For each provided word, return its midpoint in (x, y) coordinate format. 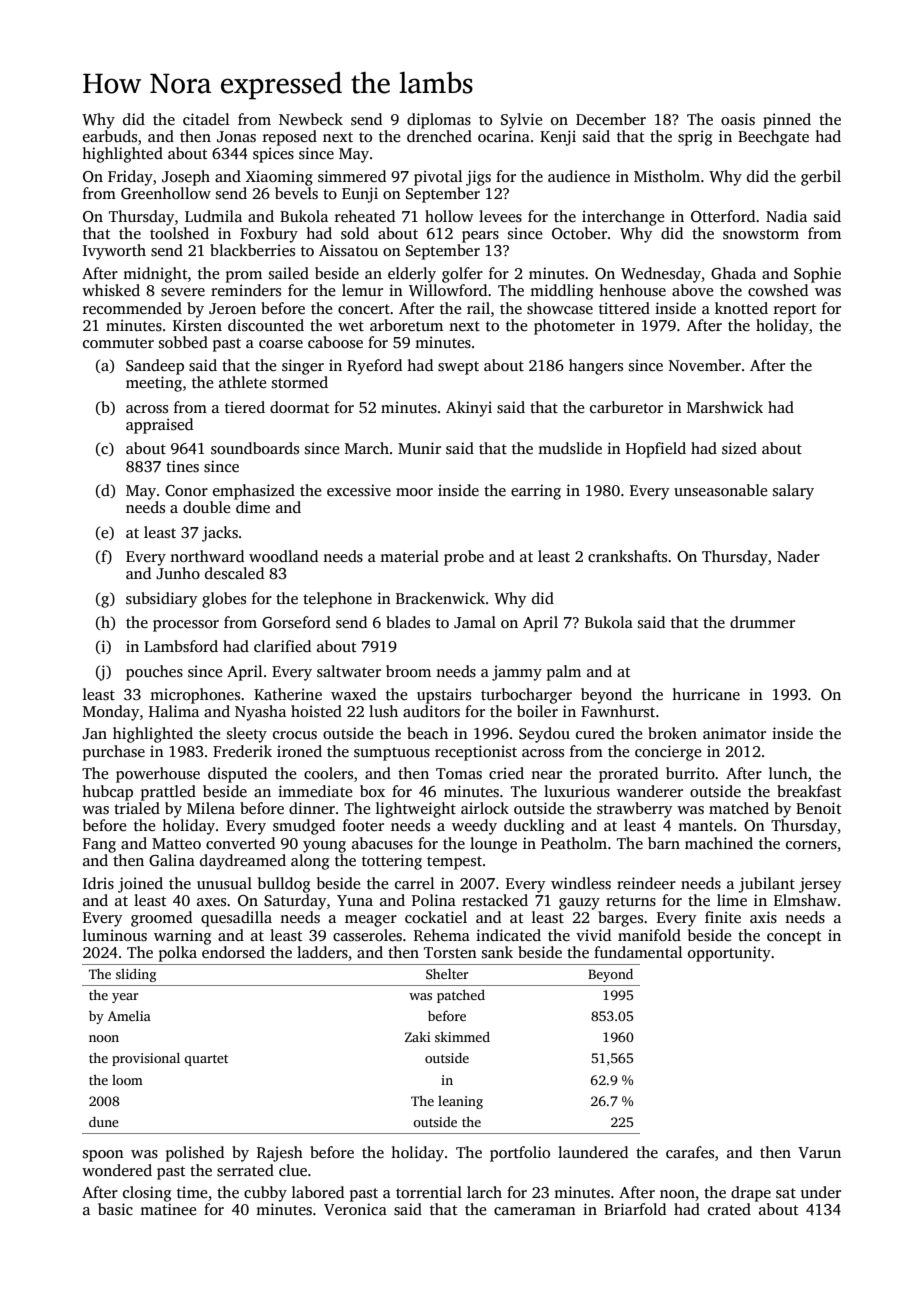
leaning (460, 1102)
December (611, 119)
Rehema (442, 935)
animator (734, 733)
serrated (245, 1170)
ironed (299, 751)
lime (732, 900)
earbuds (110, 136)
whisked (111, 290)
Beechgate (773, 138)
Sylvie (521, 121)
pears (480, 237)
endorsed (233, 952)
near (546, 775)
